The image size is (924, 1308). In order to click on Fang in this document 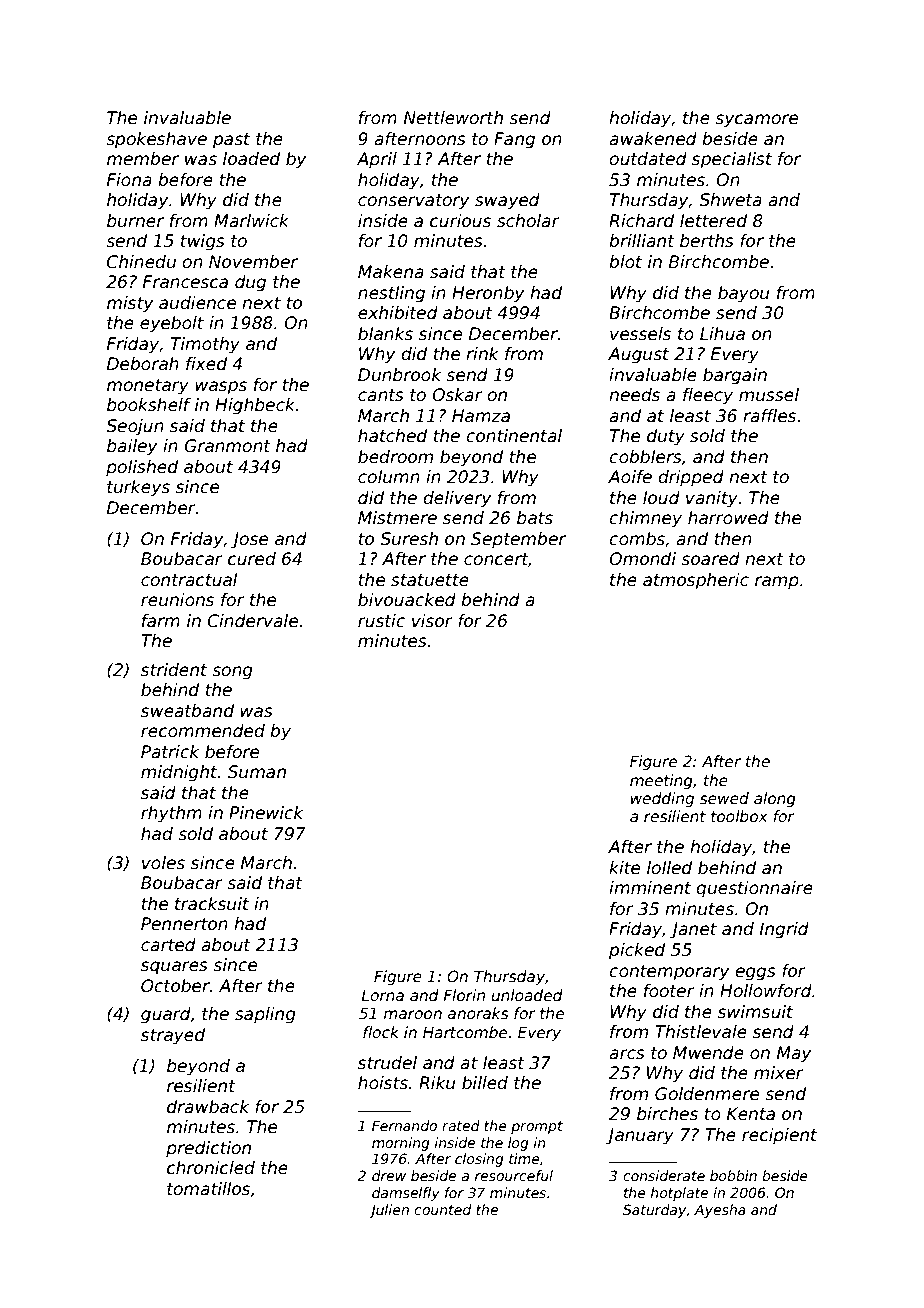, I will do `click(514, 140)`.
